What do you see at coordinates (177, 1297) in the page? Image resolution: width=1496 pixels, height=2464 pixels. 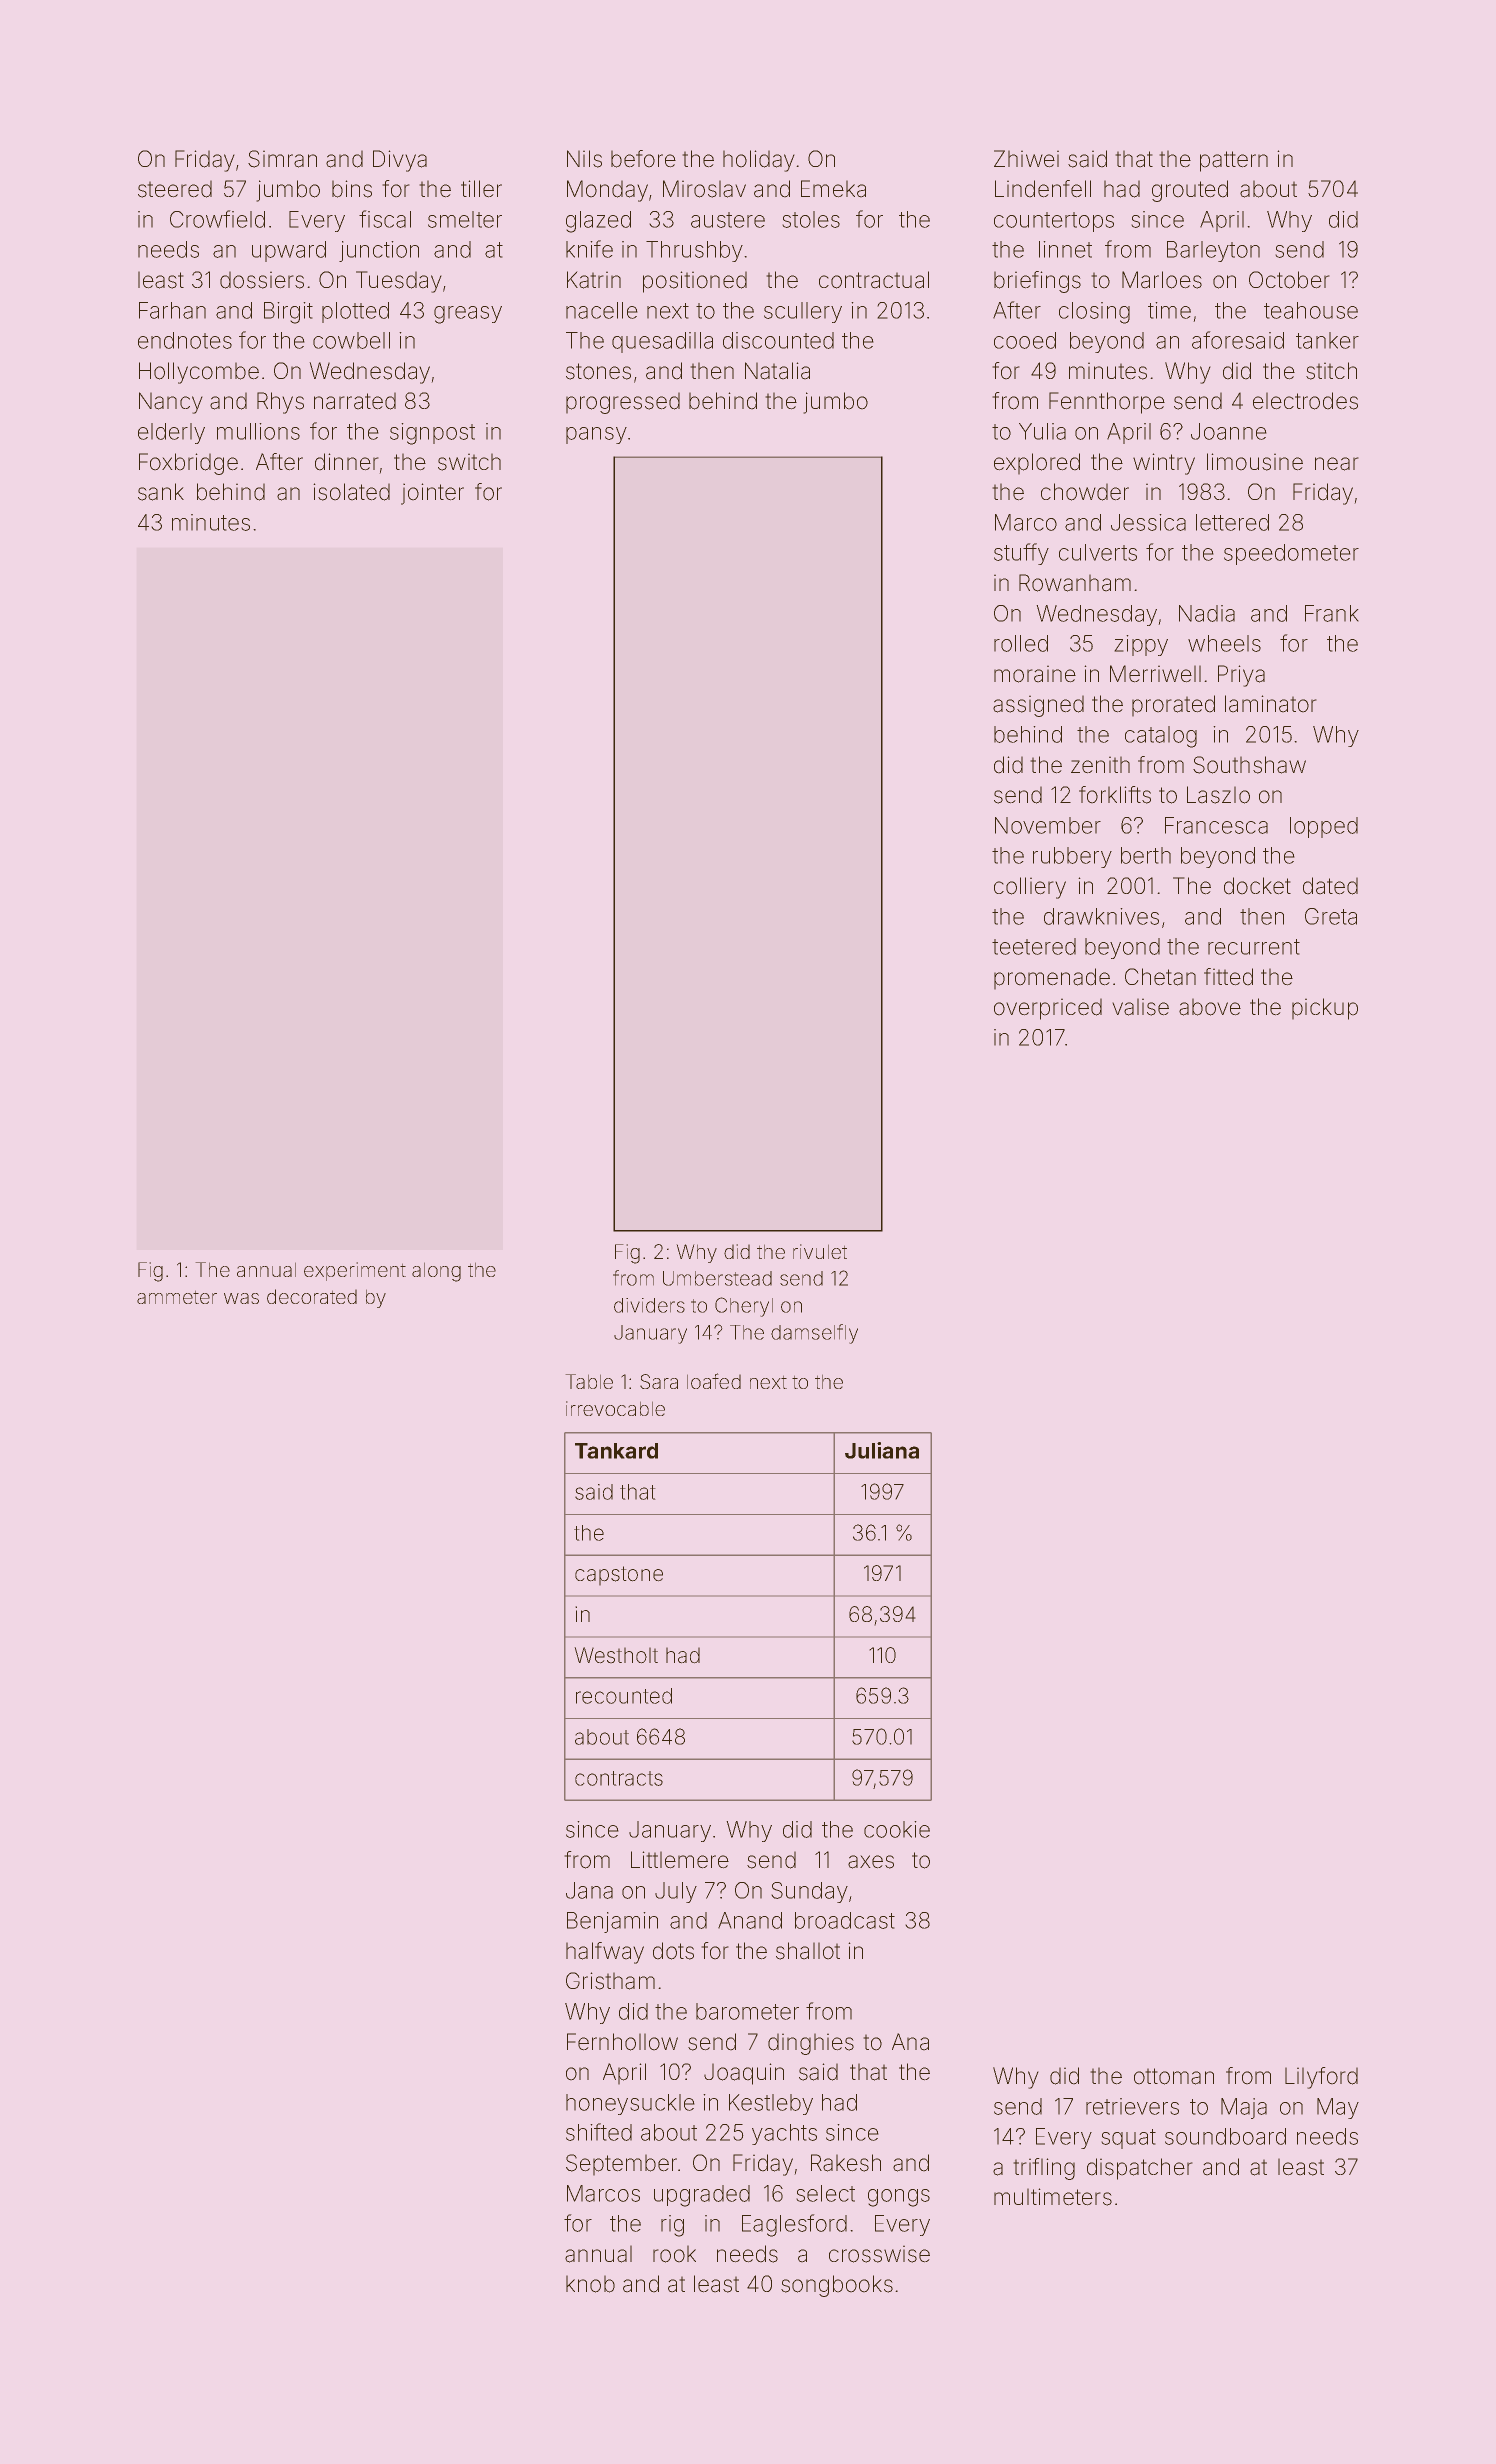 I see `ammeter` at bounding box center [177, 1297].
